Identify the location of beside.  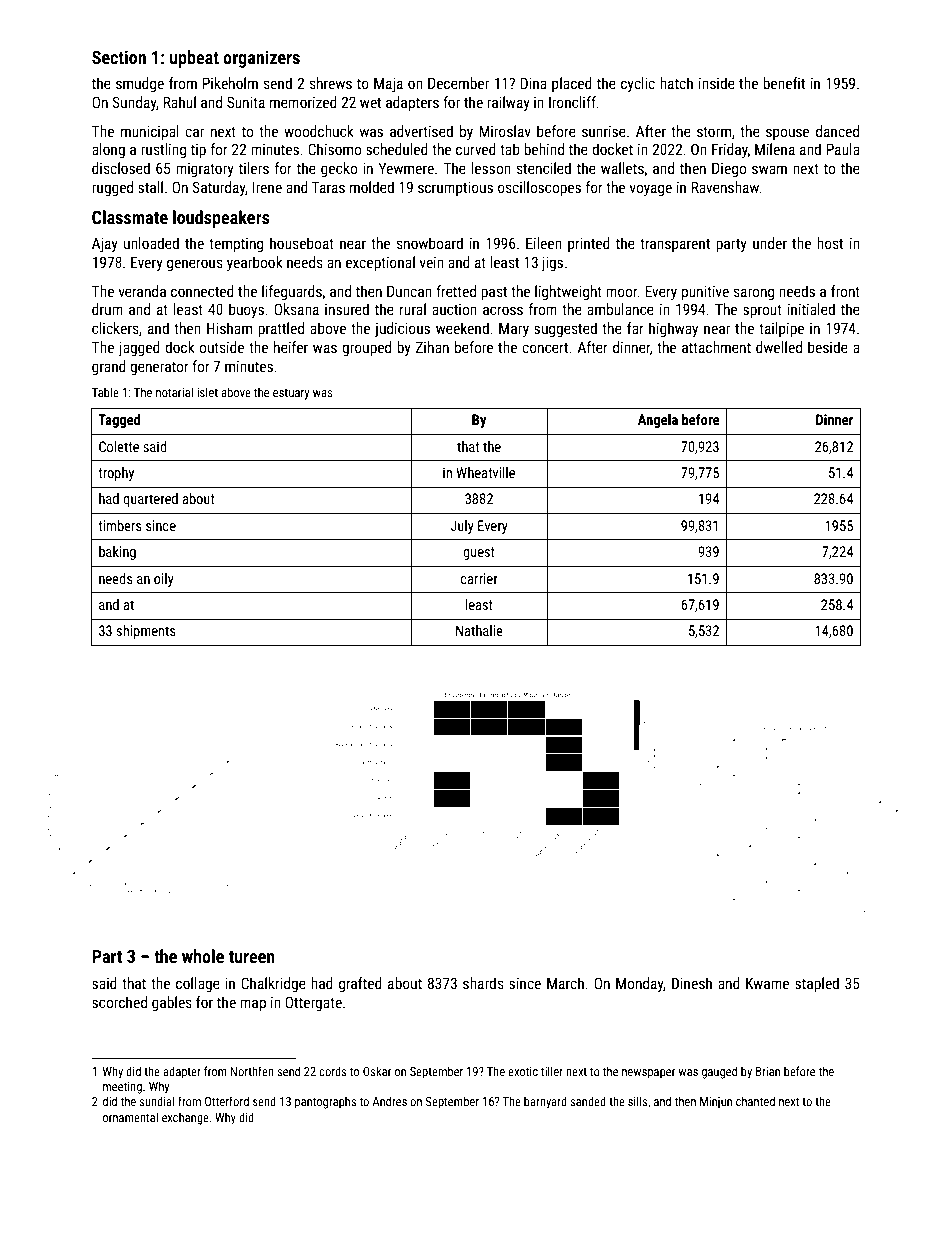
(828, 347).
